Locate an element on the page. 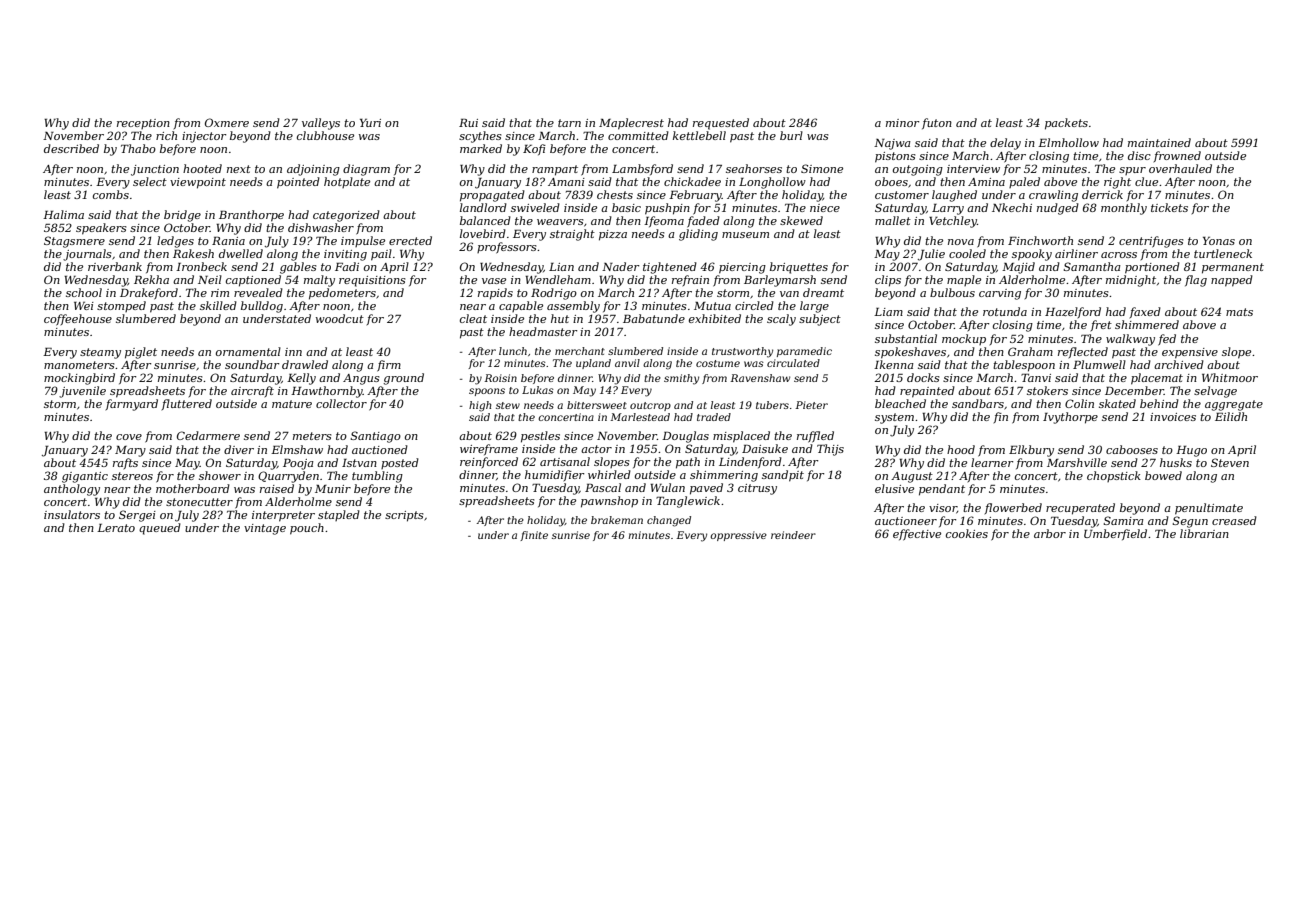 This page has height=924, width=1308. anthology is located at coordinates (72, 490).
